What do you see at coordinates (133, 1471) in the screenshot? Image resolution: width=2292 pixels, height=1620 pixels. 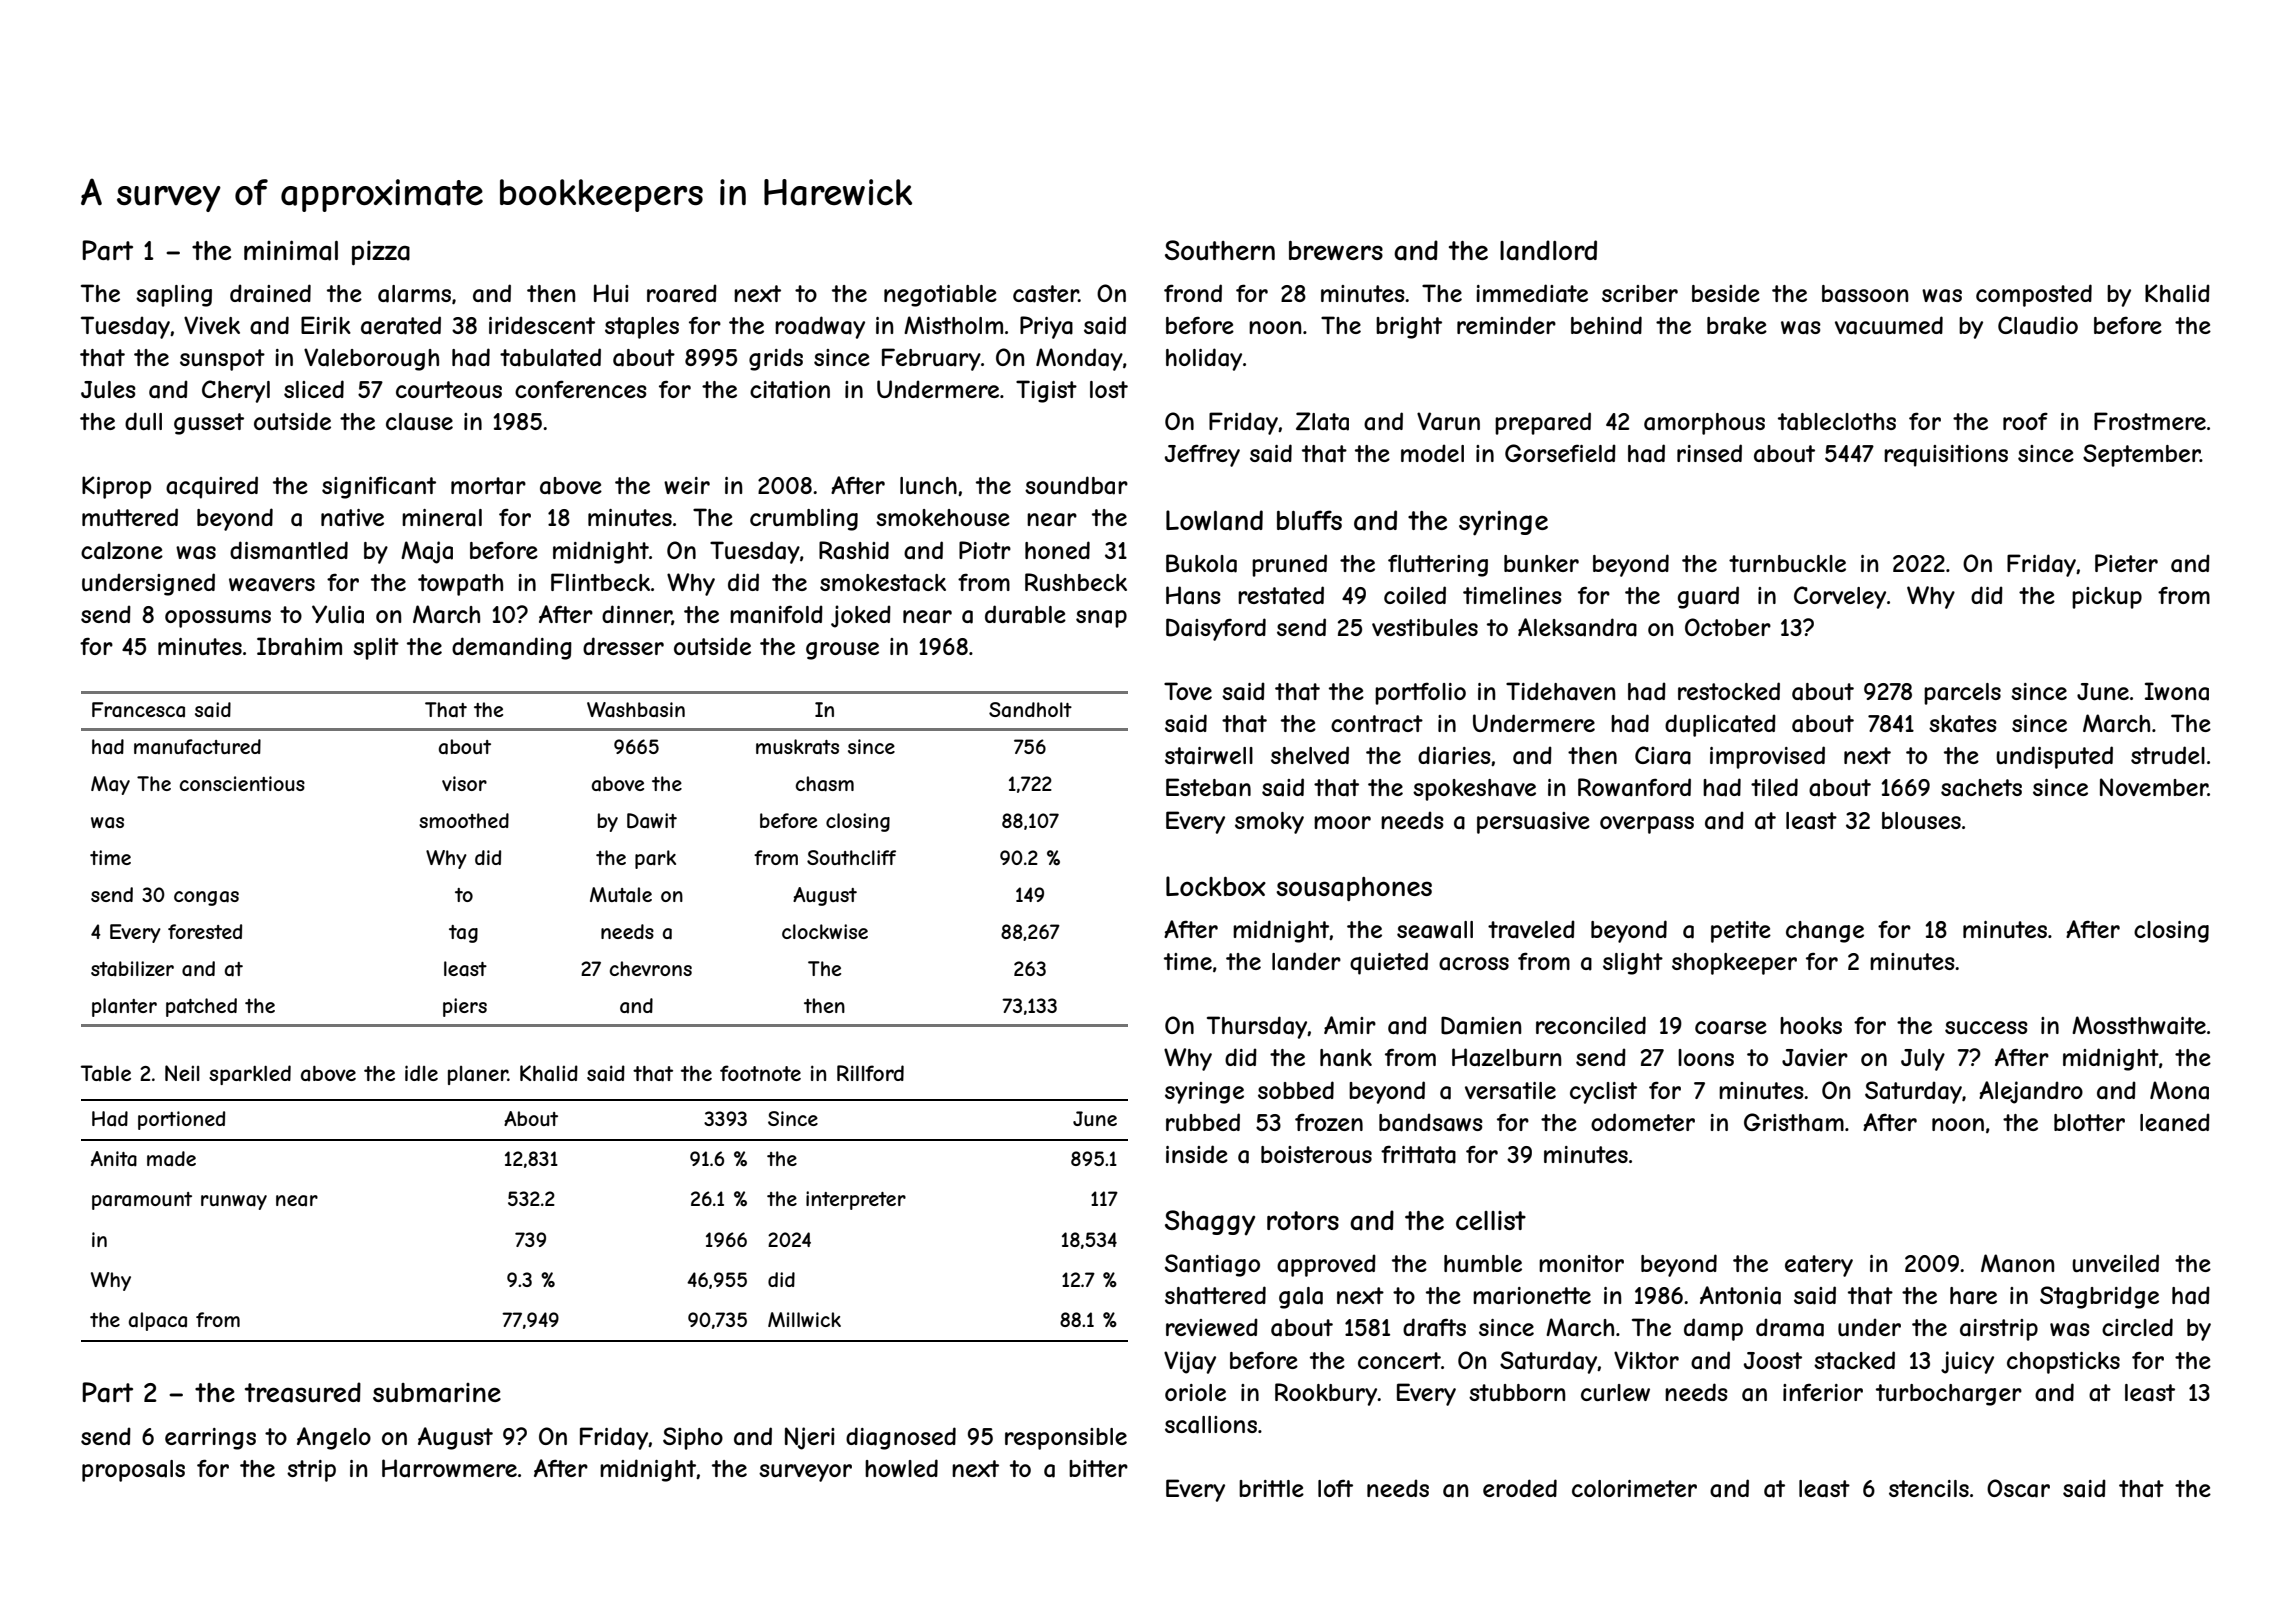 I see `proposals` at bounding box center [133, 1471].
